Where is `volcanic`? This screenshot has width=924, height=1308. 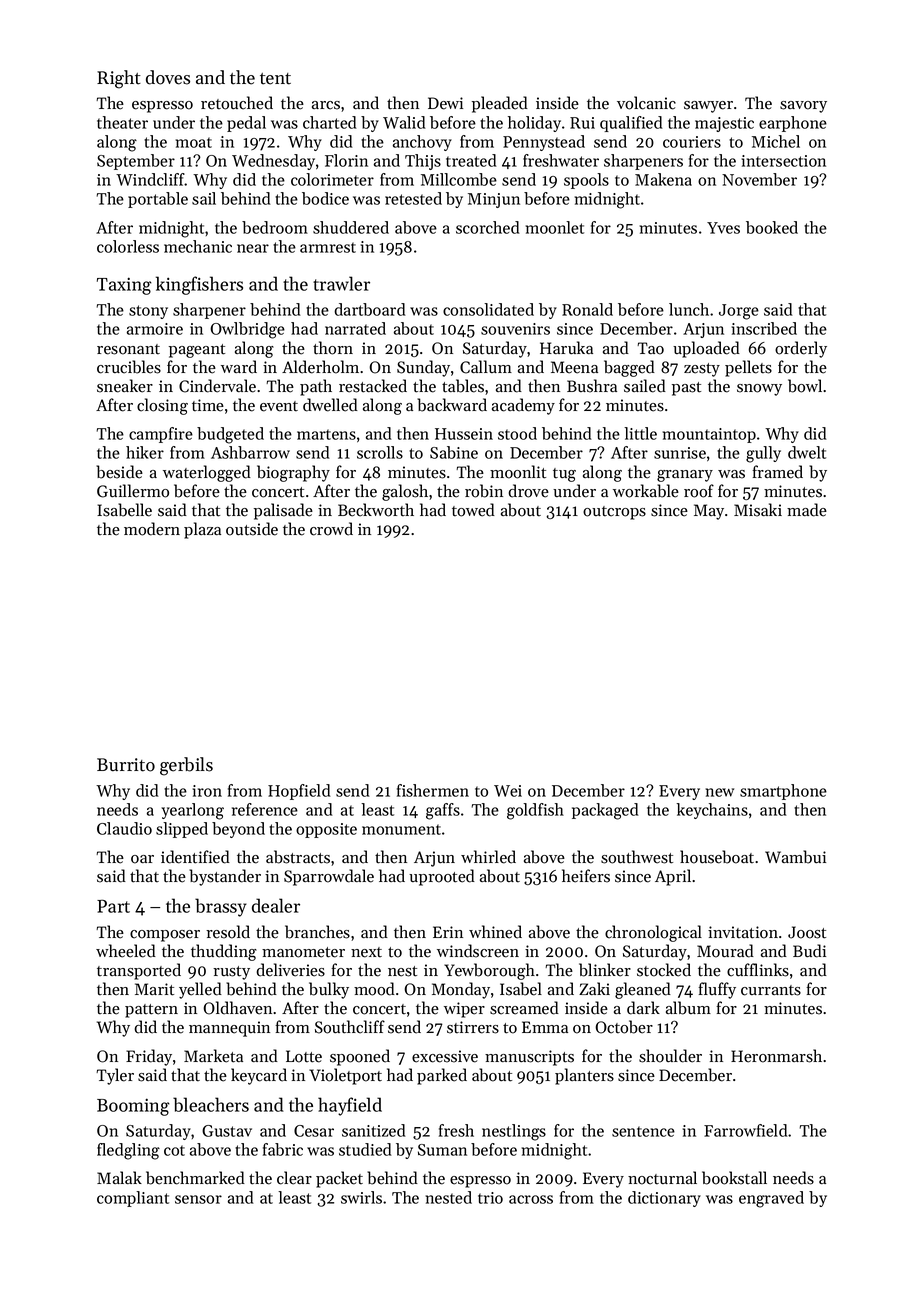
volcanic is located at coordinates (646, 103).
